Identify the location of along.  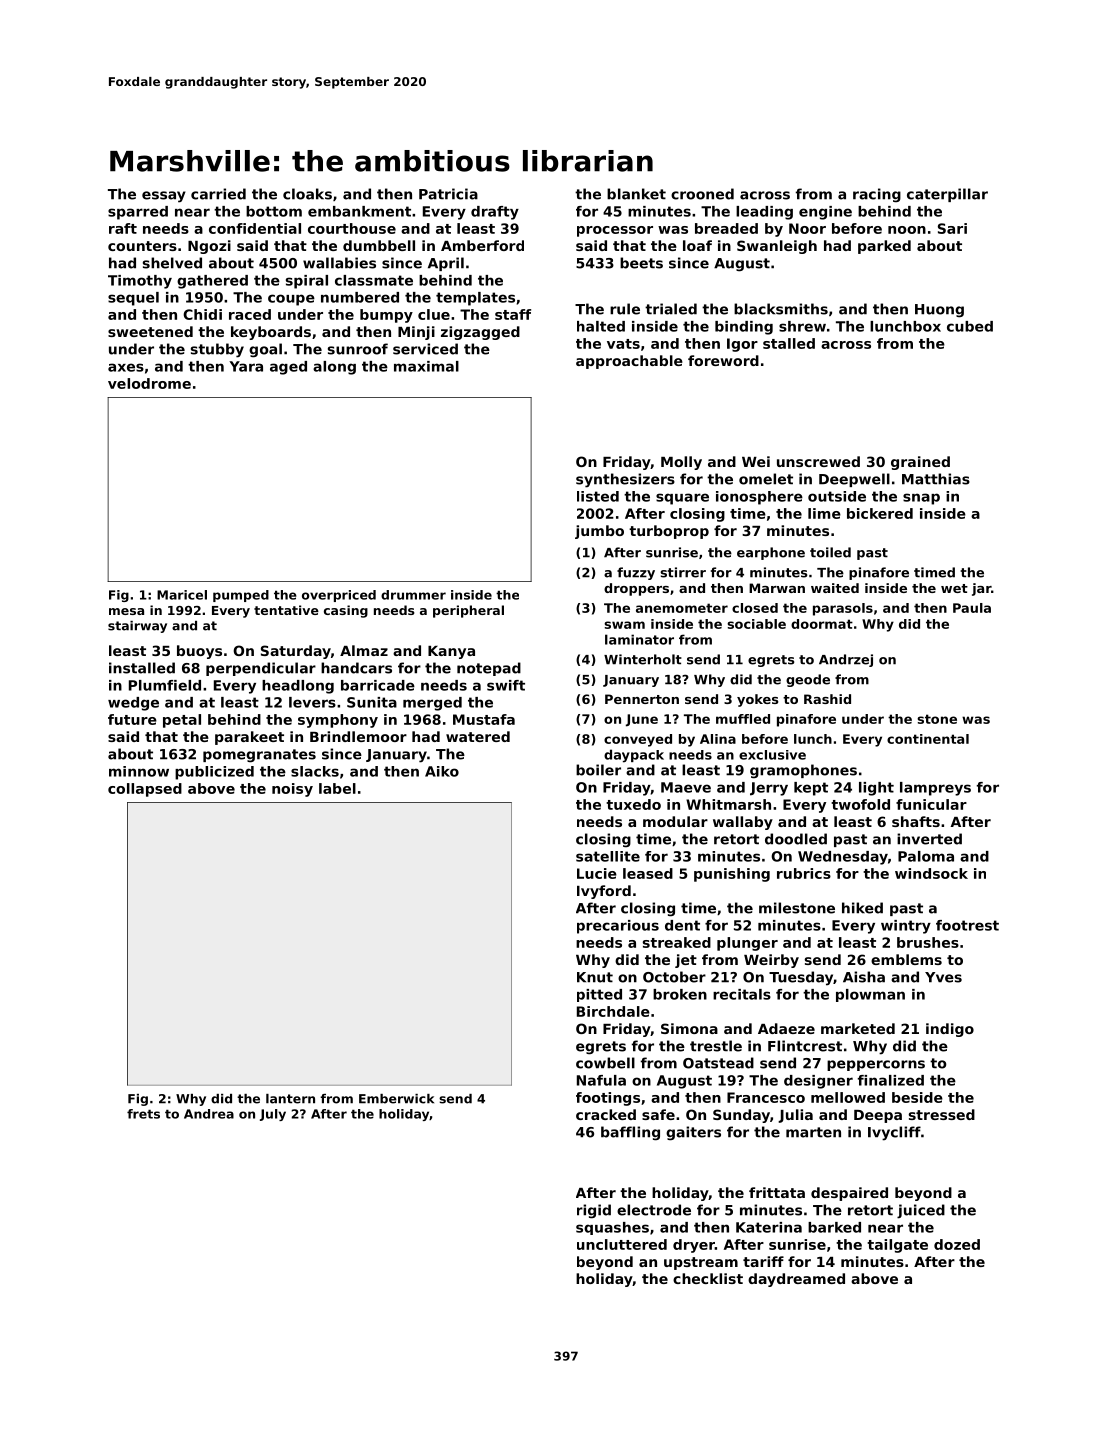
(334, 368).
